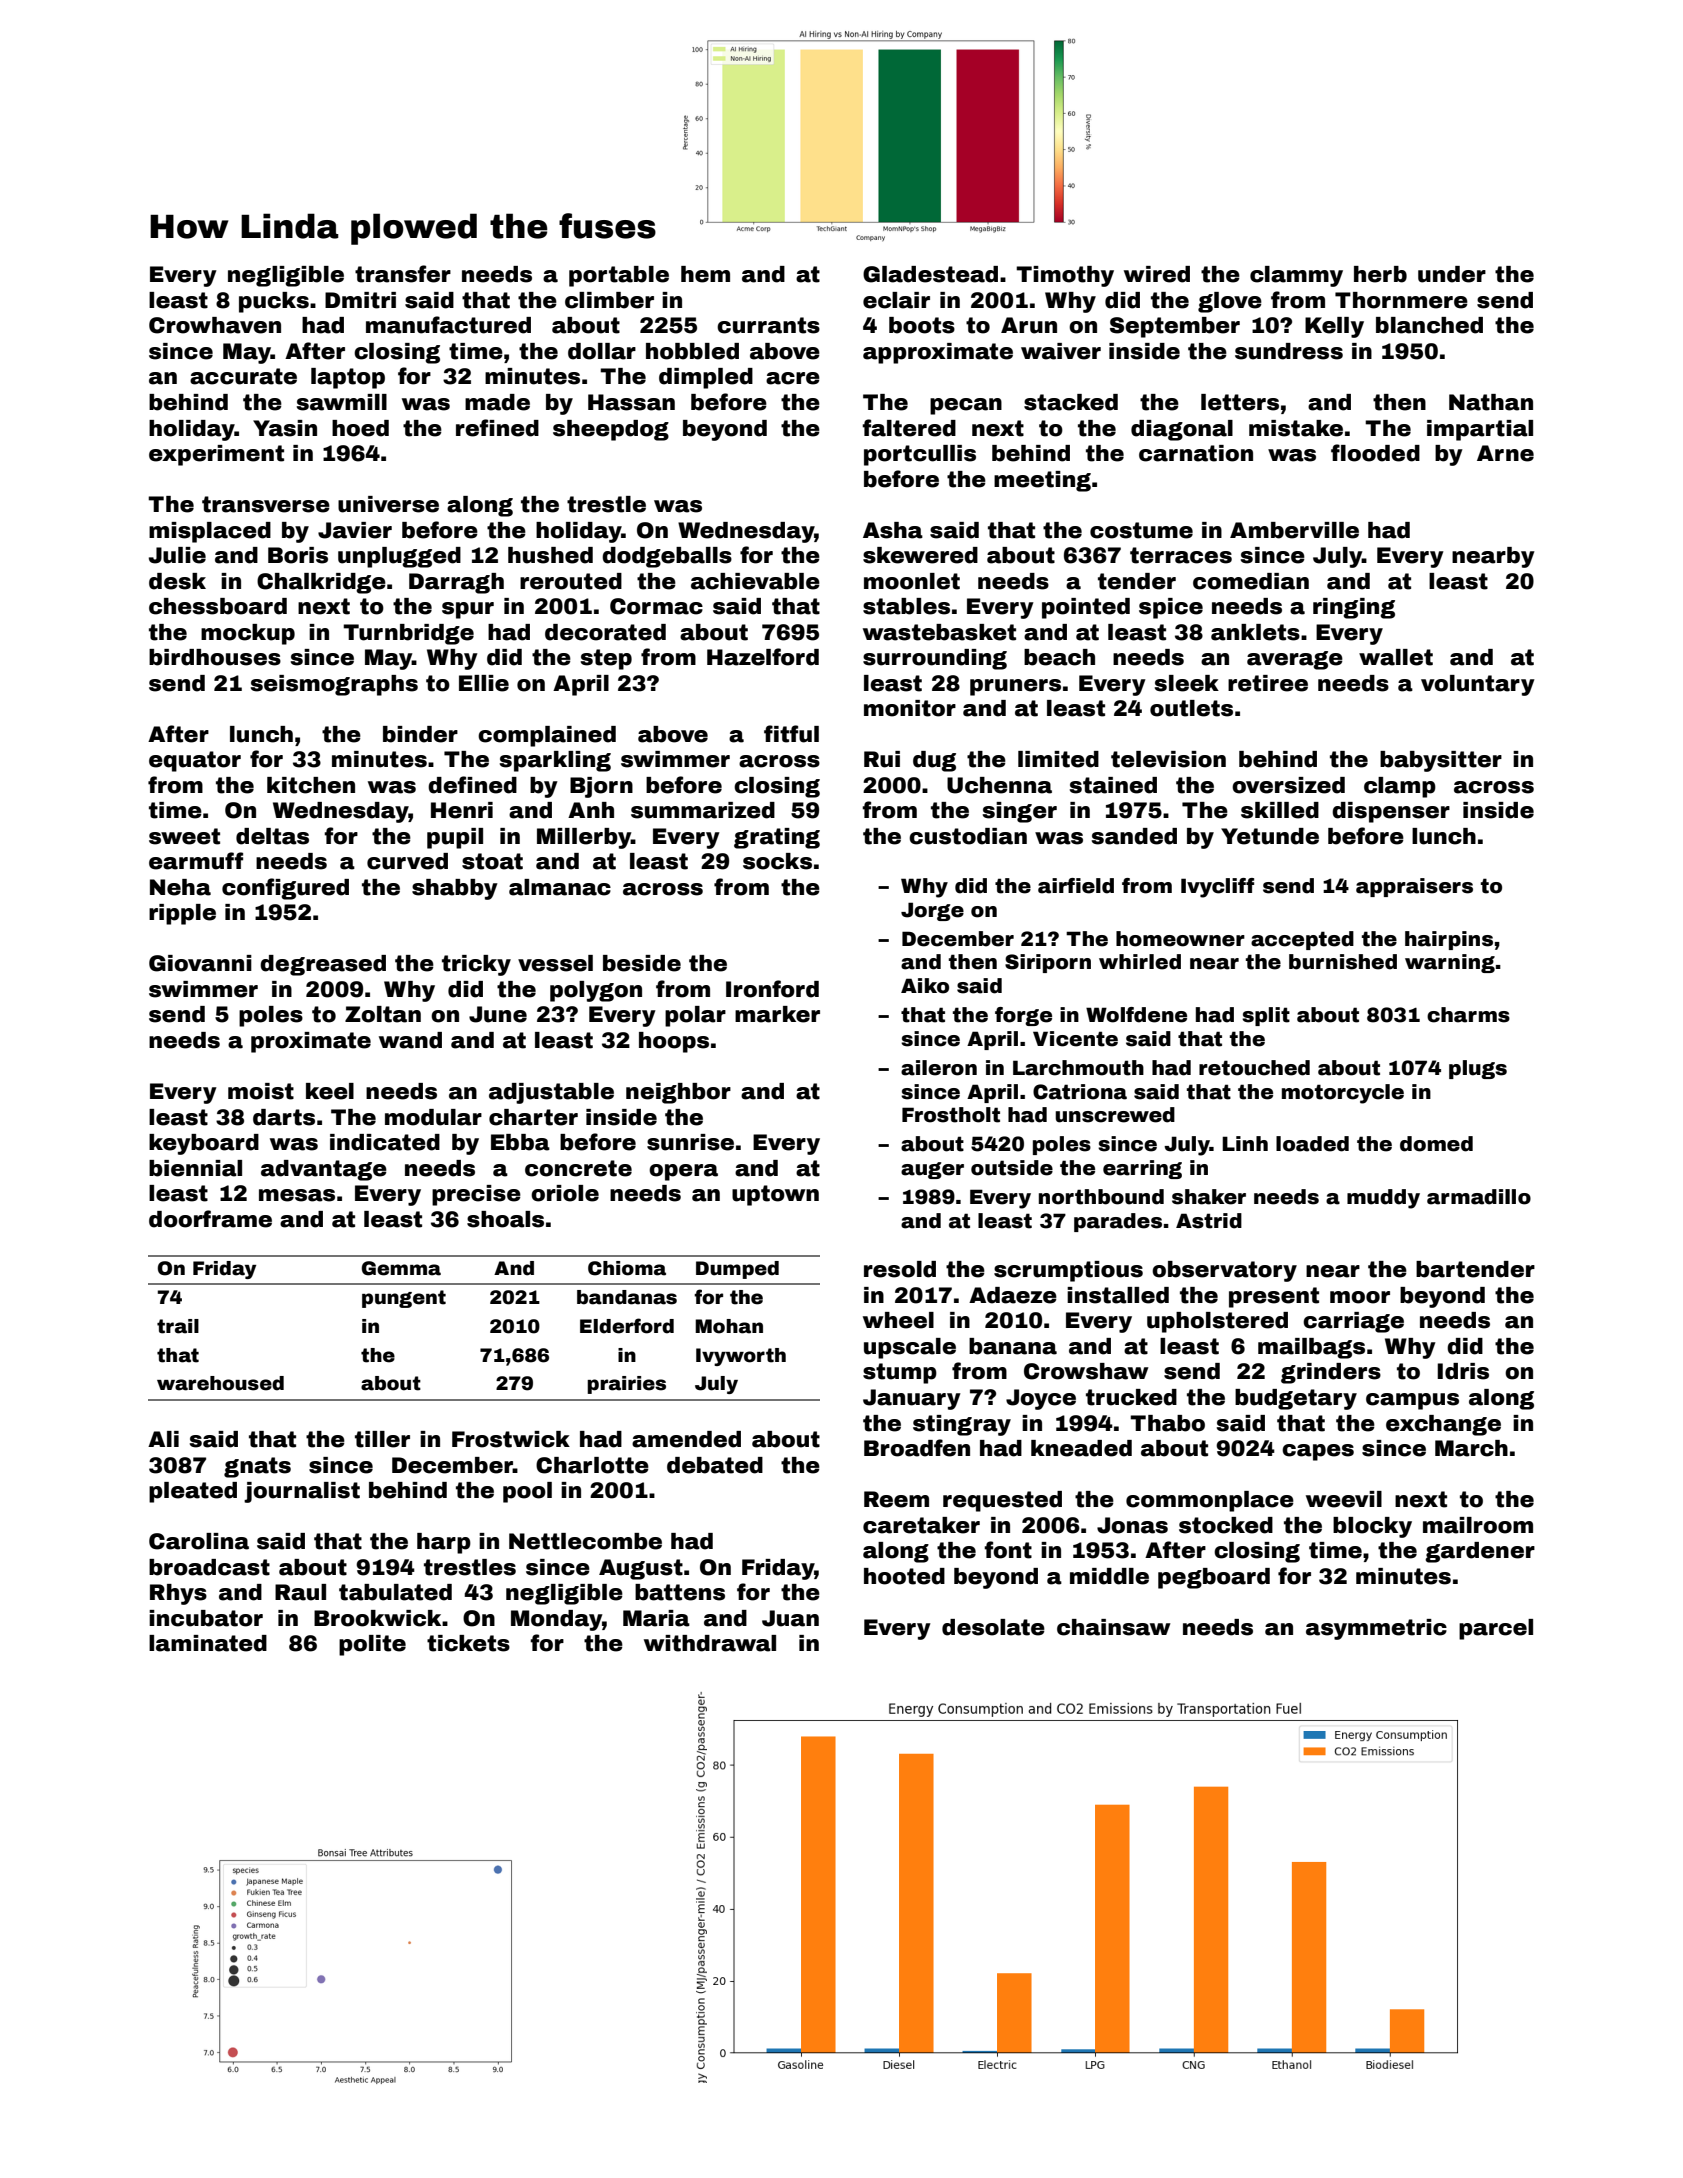 The height and width of the screenshot is (2178, 1683). Describe the element at coordinates (1296, 428) in the screenshot. I see `mistake` at that location.
